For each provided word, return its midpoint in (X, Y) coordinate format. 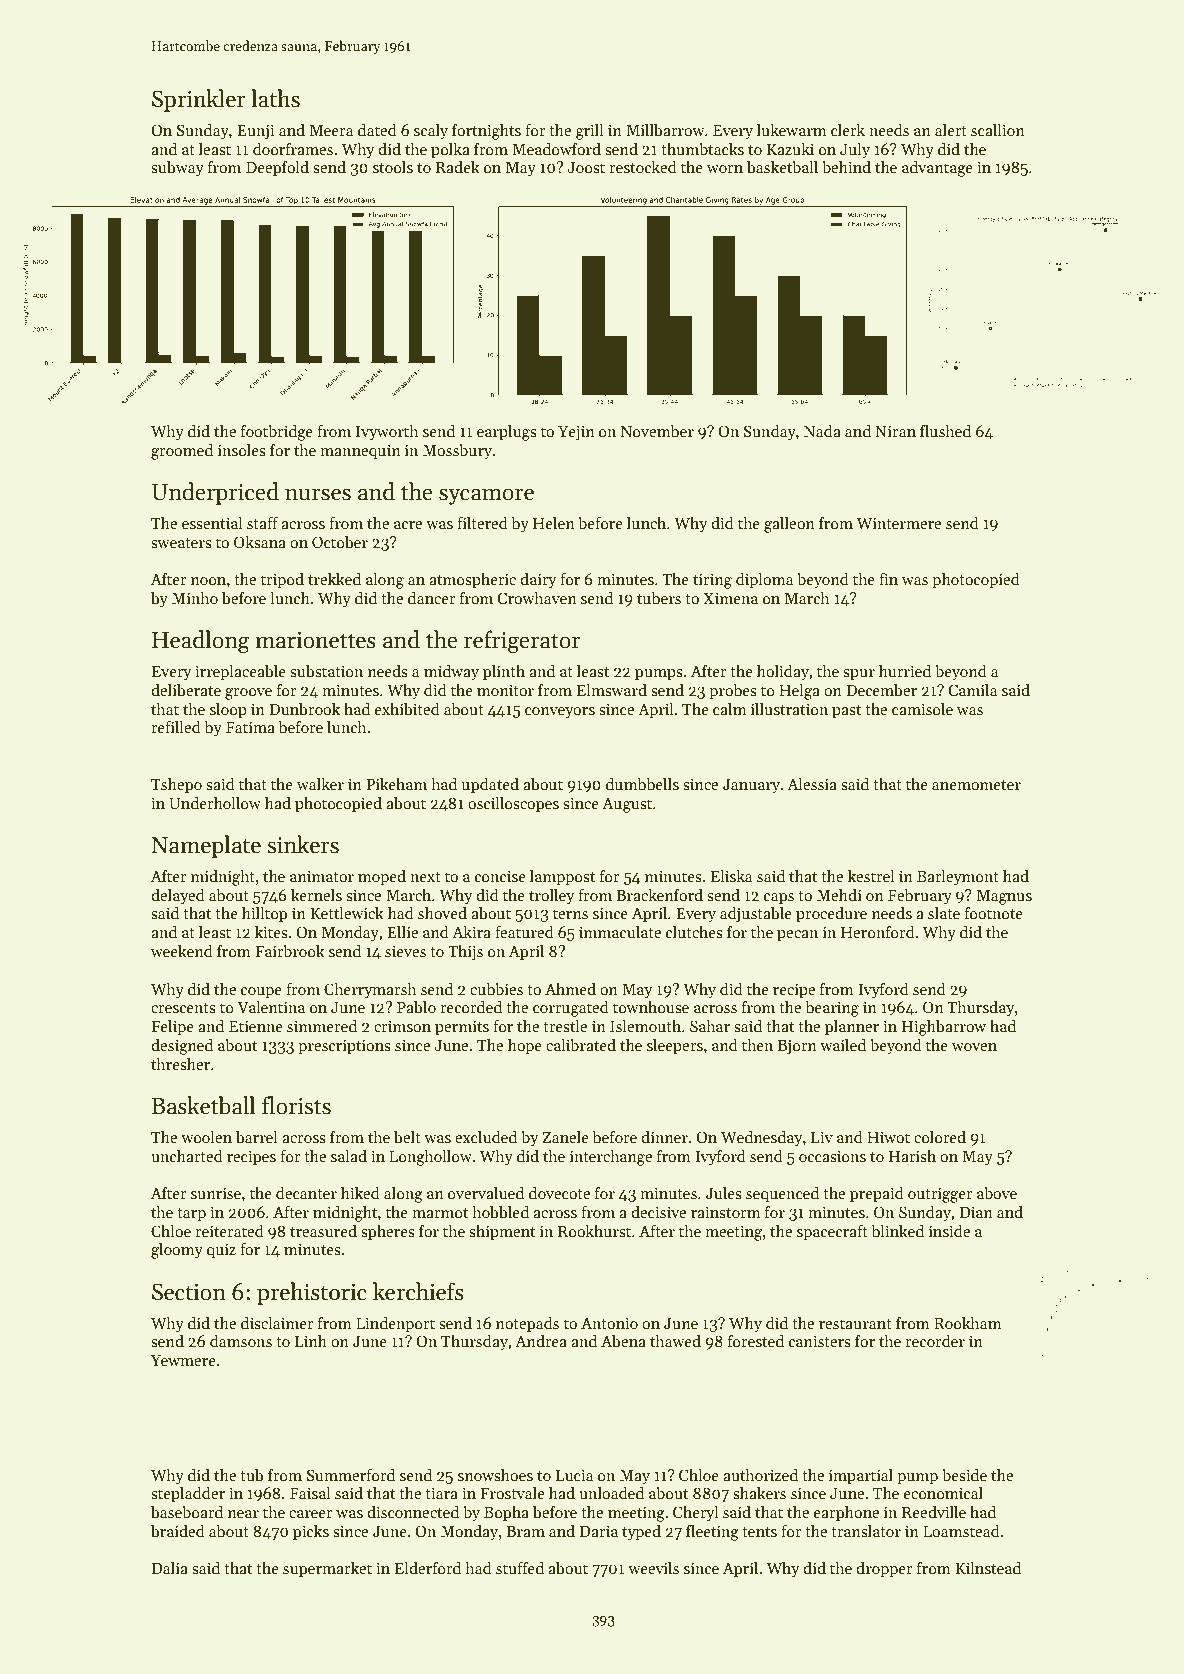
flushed (945, 431)
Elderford (428, 1568)
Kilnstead (988, 1568)
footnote (994, 913)
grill (590, 132)
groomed (182, 452)
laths (275, 98)
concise (500, 876)
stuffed (520, 1568)
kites (271, 932)
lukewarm (792, 130)
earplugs (507, 433)
